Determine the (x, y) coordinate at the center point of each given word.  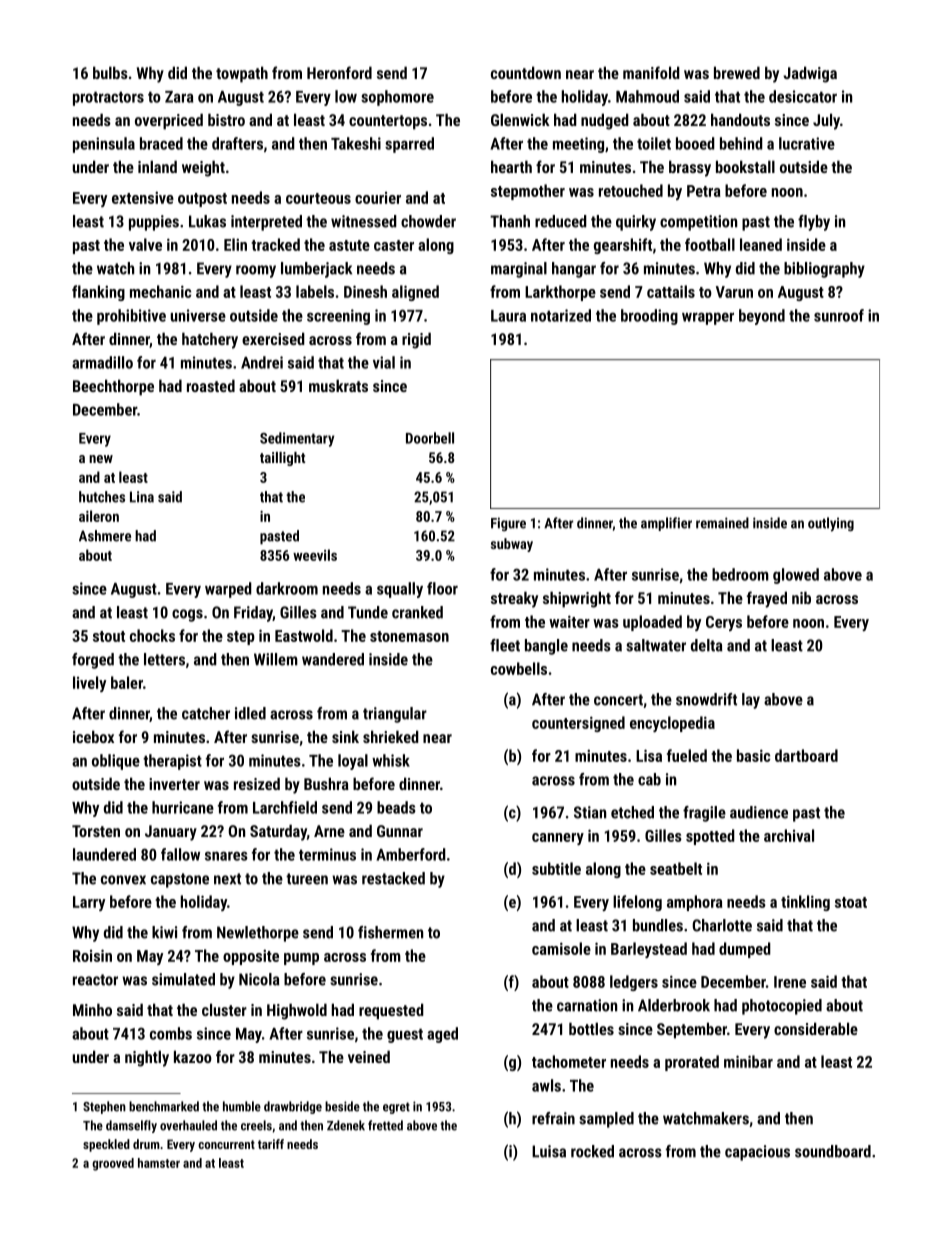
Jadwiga (810, 74)
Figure (508, 524)
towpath (242, 74)
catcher (206, 713)
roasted (211, 385)
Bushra (326, 783)
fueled (687, 755)
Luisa (549, 1151)
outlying (831, 524)
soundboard (833, 1151)
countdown (526, 72)
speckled (106, 1145)
